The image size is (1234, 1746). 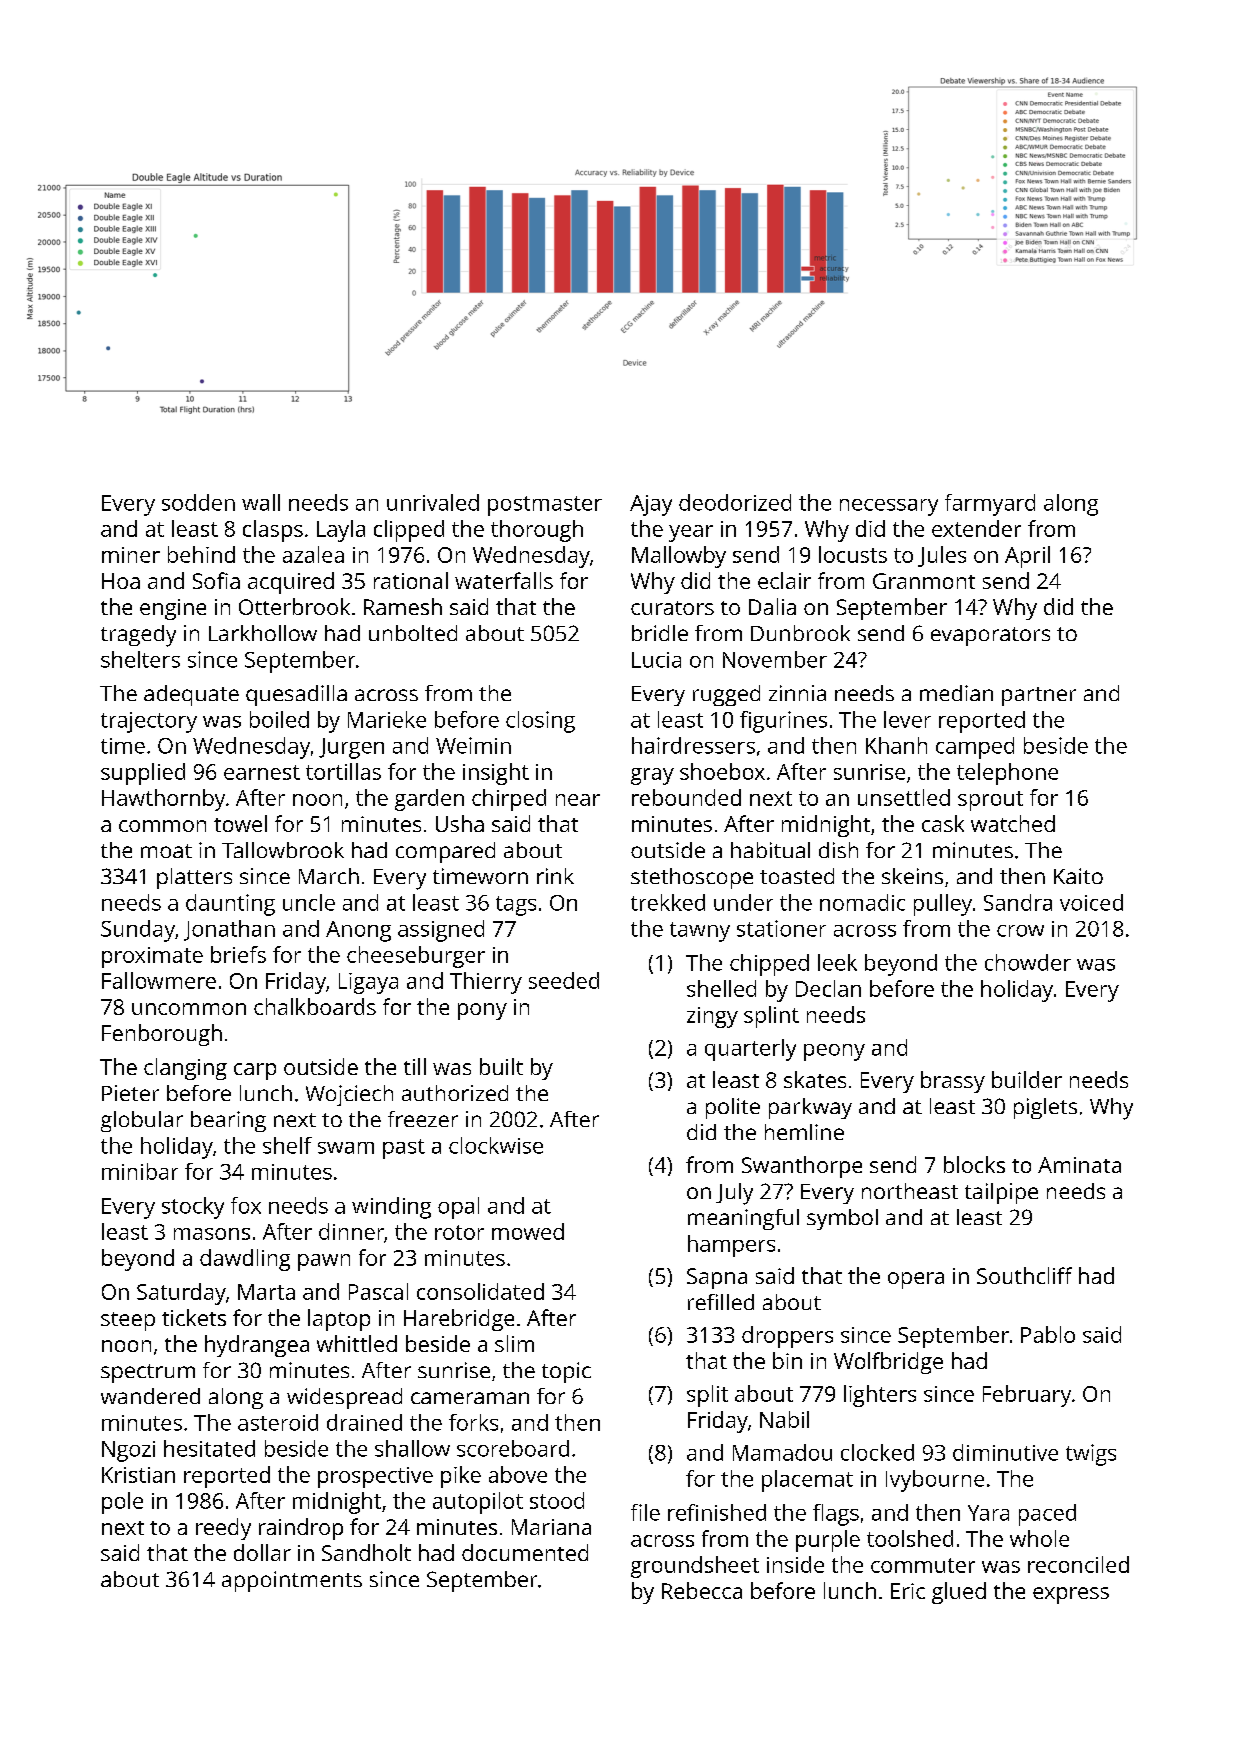 I want to click on garden, so click(x=429, y=800).
